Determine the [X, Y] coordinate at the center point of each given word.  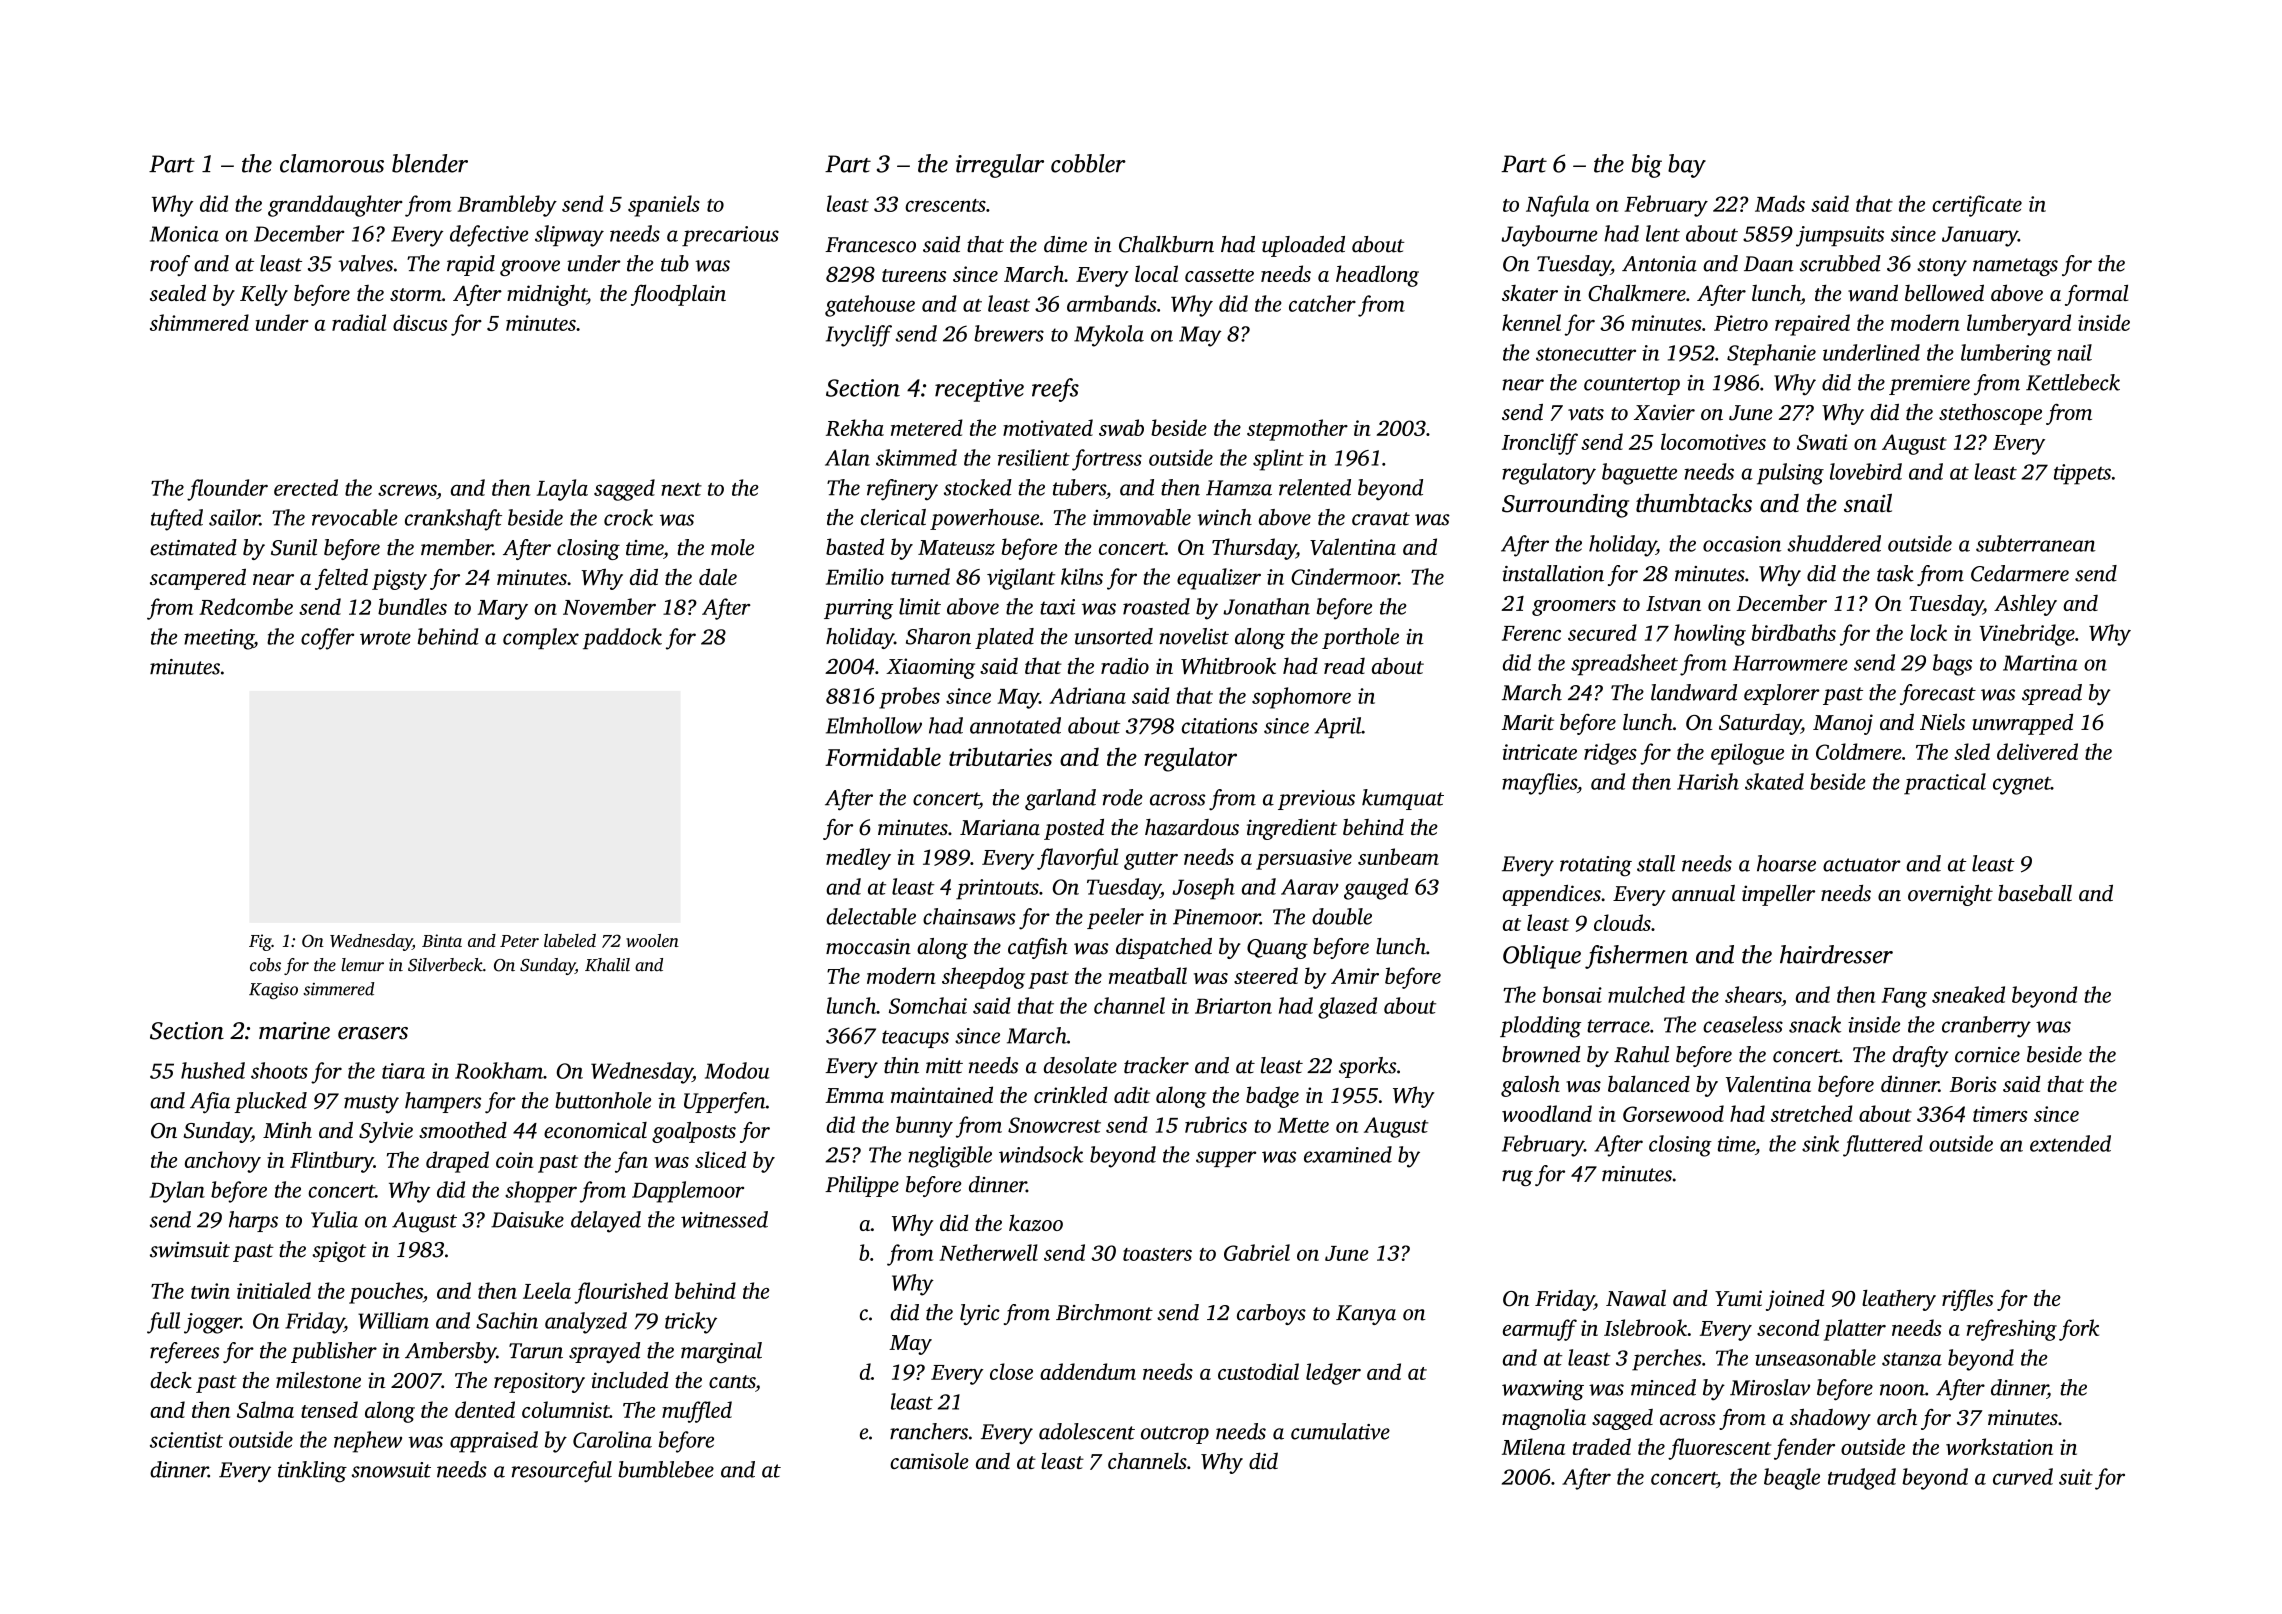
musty [371, 1104]
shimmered [199, 322]
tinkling [312, 1472]
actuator [1862, 865]
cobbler [1088, 163]
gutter [1151, 861]
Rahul [1641, 1054]
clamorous [332, 163]
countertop [1632, 386]
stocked [978, 487]
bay [1687, 166]
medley [858, 859]
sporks [1367, 1067]
